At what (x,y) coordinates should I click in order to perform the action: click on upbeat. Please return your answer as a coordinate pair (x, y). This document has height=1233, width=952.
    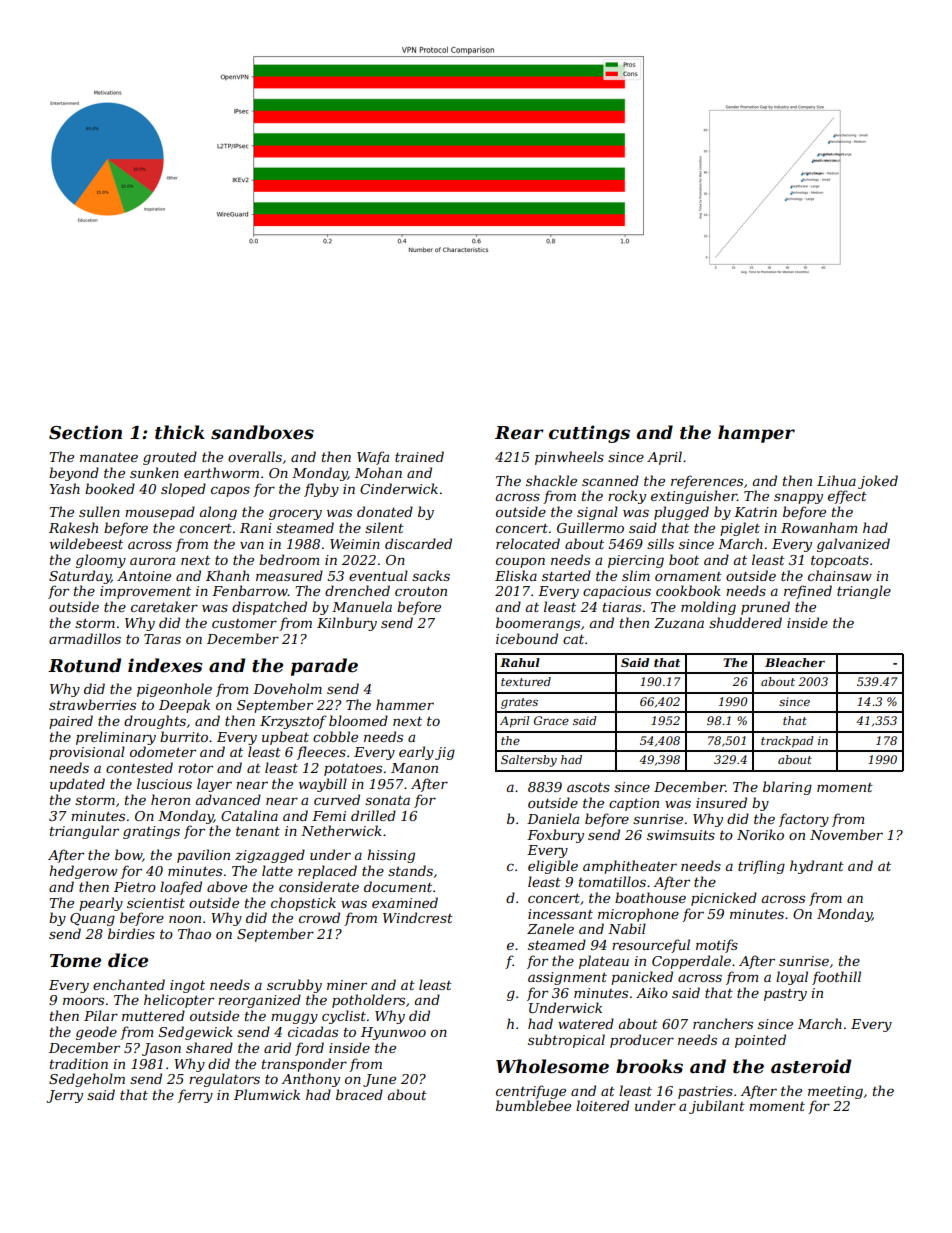
    Looking at the image, I should click on (285, 738).
